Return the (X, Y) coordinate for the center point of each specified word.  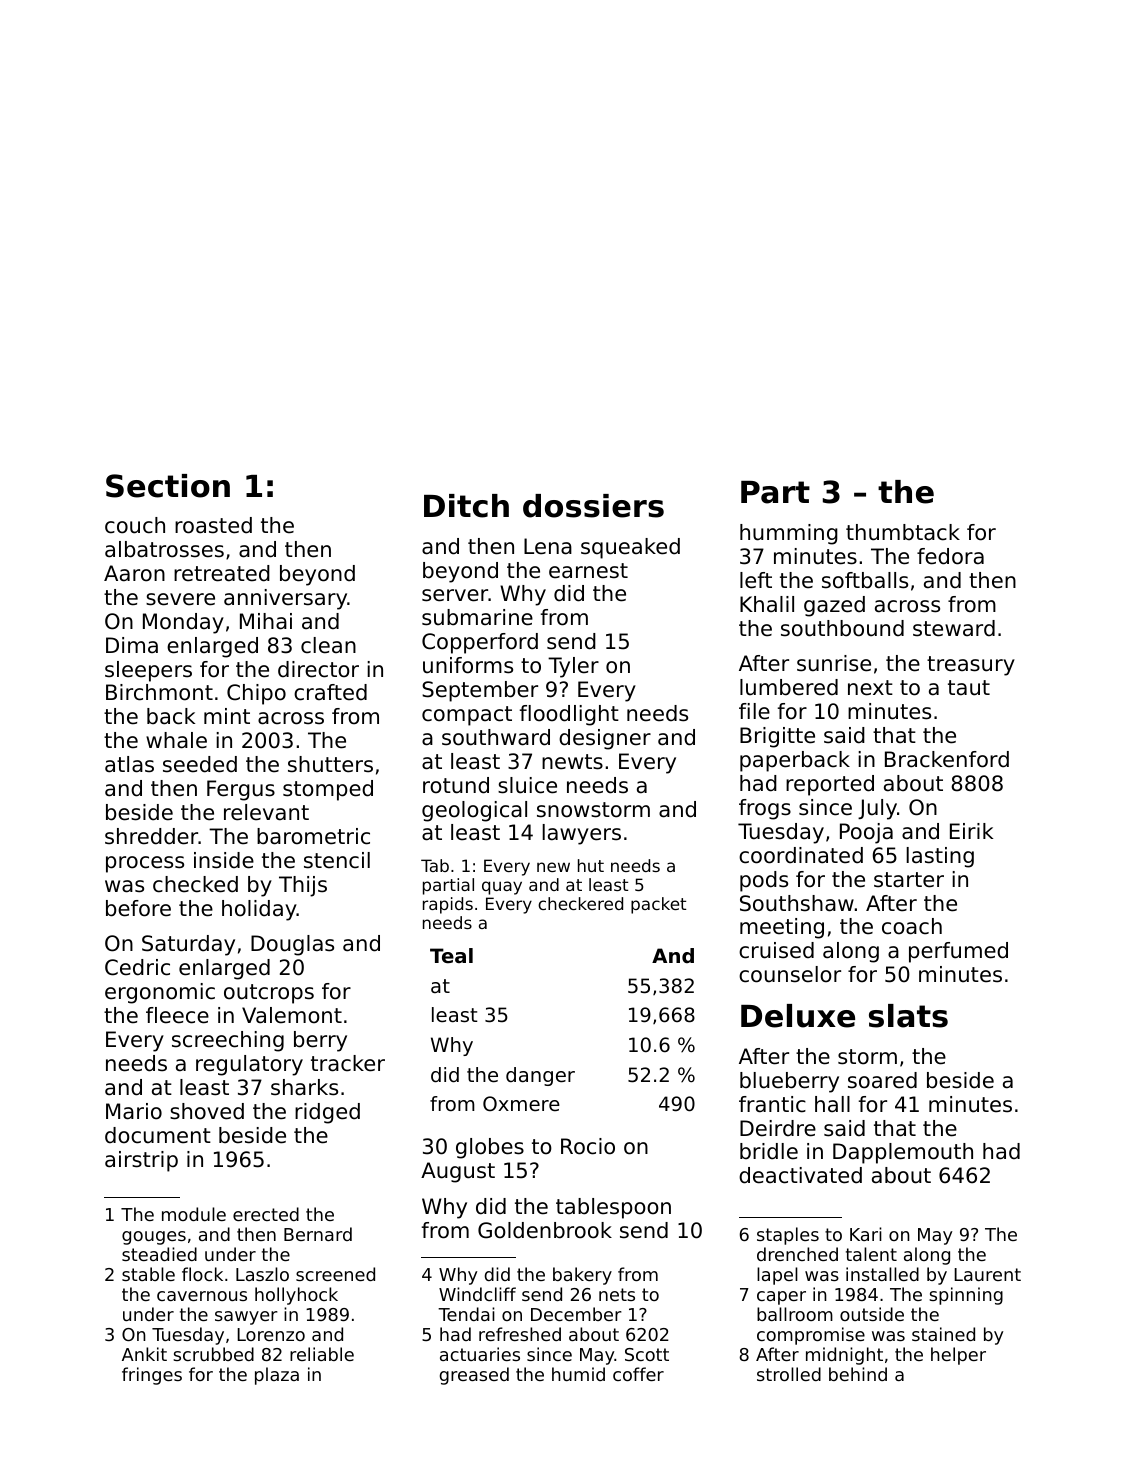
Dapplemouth (903, 1153)
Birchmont (159, 692)
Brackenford (947, 759)
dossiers (593, 506)
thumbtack (903, 532)
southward (496, 737)
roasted (213, 525)
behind (858, 1374)
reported (830, 785)
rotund (456, 785)
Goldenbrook (545, 1230)
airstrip (141, 1161)
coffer (638, 1374)
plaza (277, 1376)
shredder (152, 836)
